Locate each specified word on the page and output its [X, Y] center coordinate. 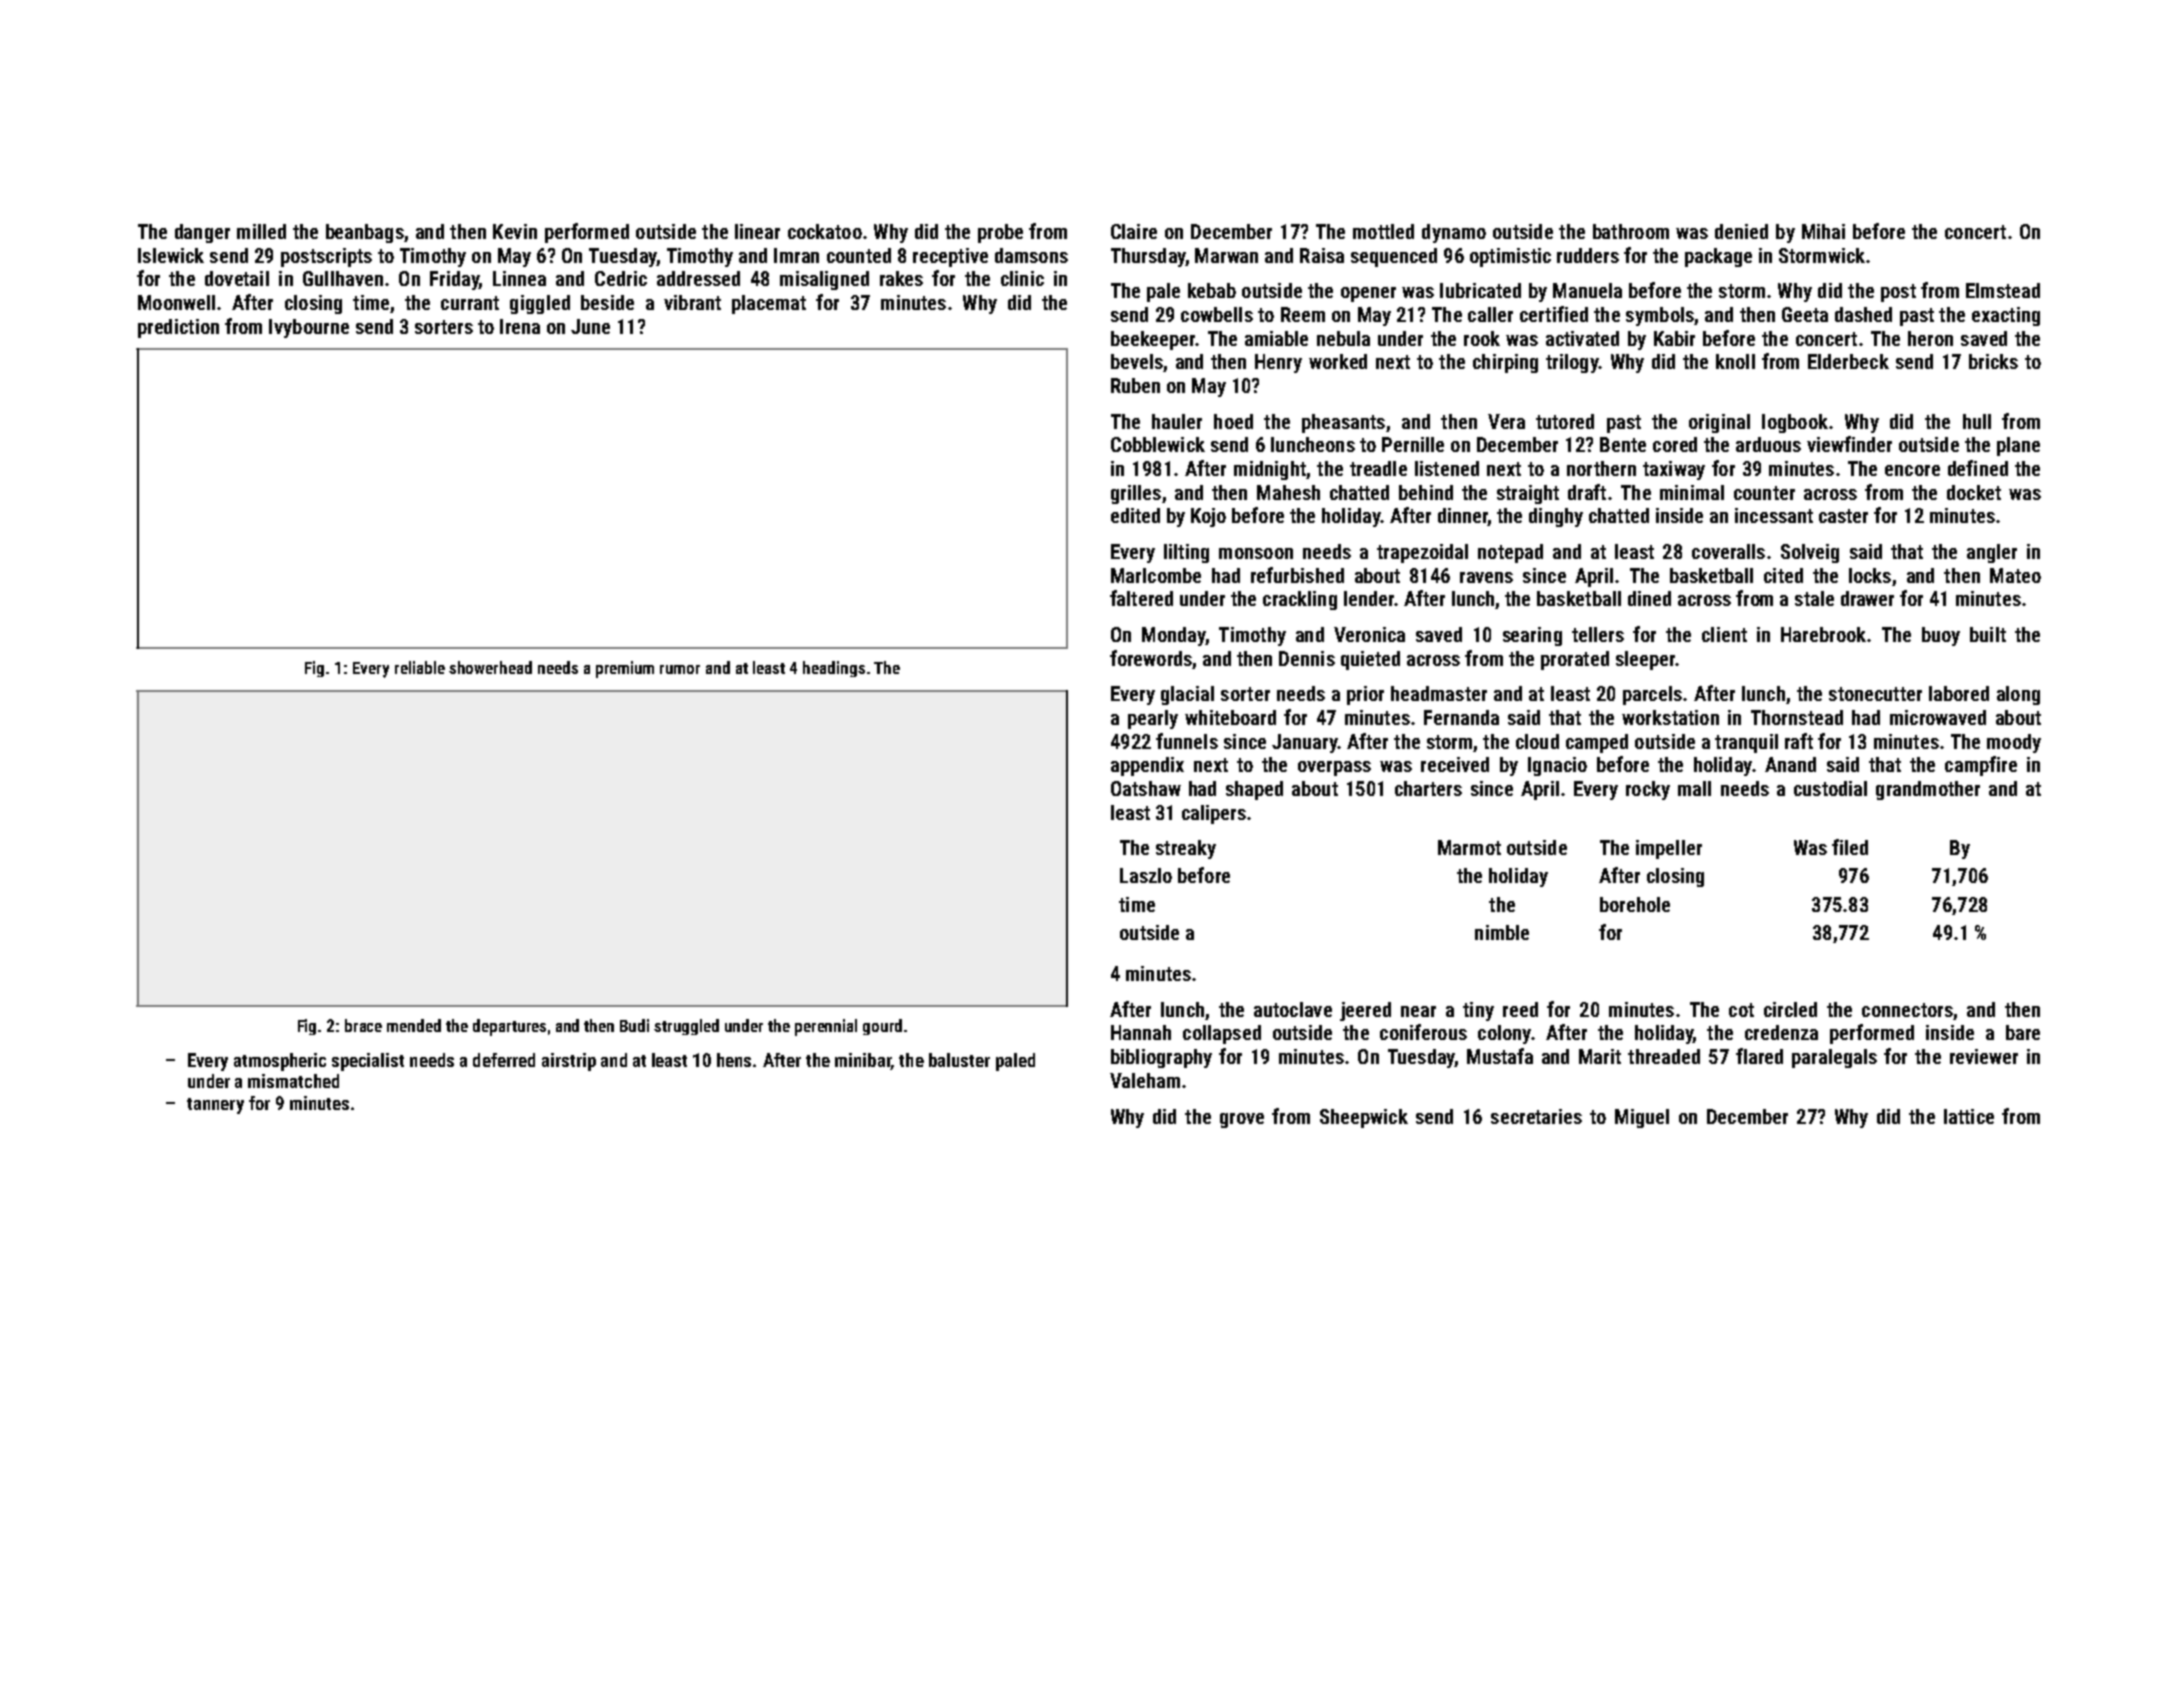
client [1724, 634]
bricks [1993, 361]
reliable [420, 667]
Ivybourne [309, 328]
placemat [769, 304]
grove [1242, 1120]
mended [414, 1025]
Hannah [1141, 1032]
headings [834, 669]
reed [1520, 1009]
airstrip [569, 1062]
